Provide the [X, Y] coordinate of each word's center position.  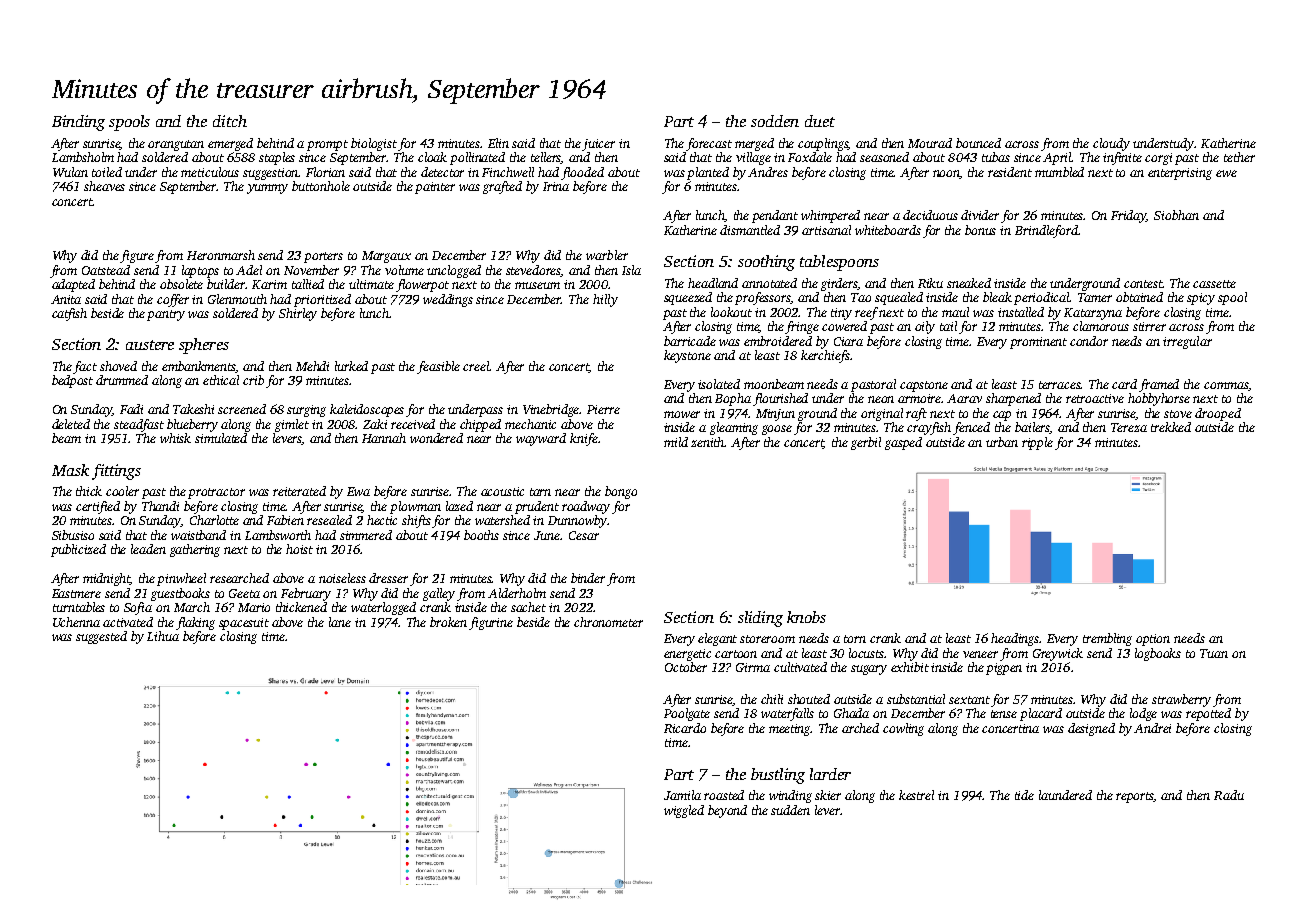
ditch [230, 121]
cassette [1214, 284]
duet [820, 121]
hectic [382, 520]
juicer [599, 145]
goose [777, 430]
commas [1226, 386]
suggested [101, 637]
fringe [802, 327]
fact [85, 367]
